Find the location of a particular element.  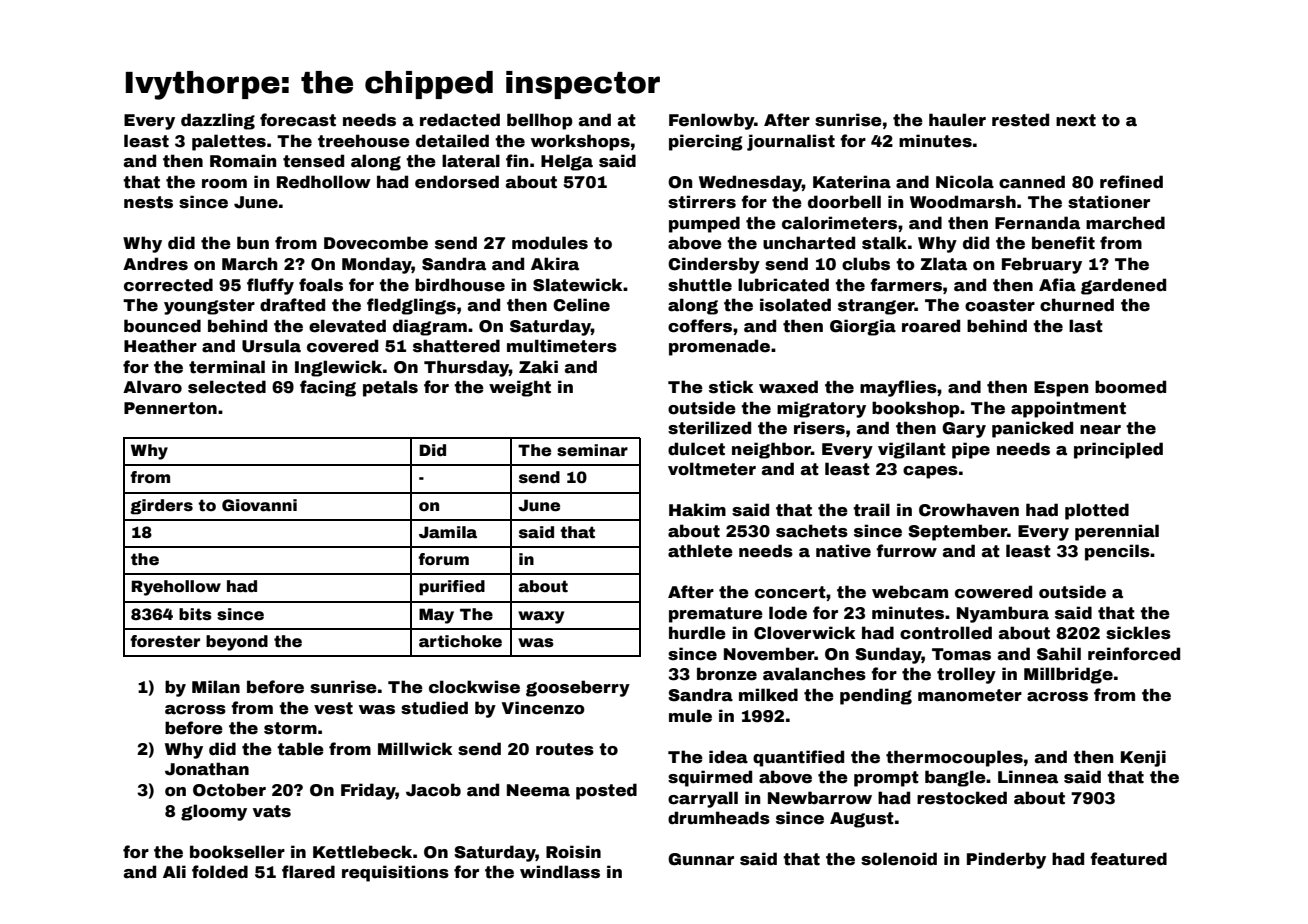

treehouse is located at coordinates (364, 141).
